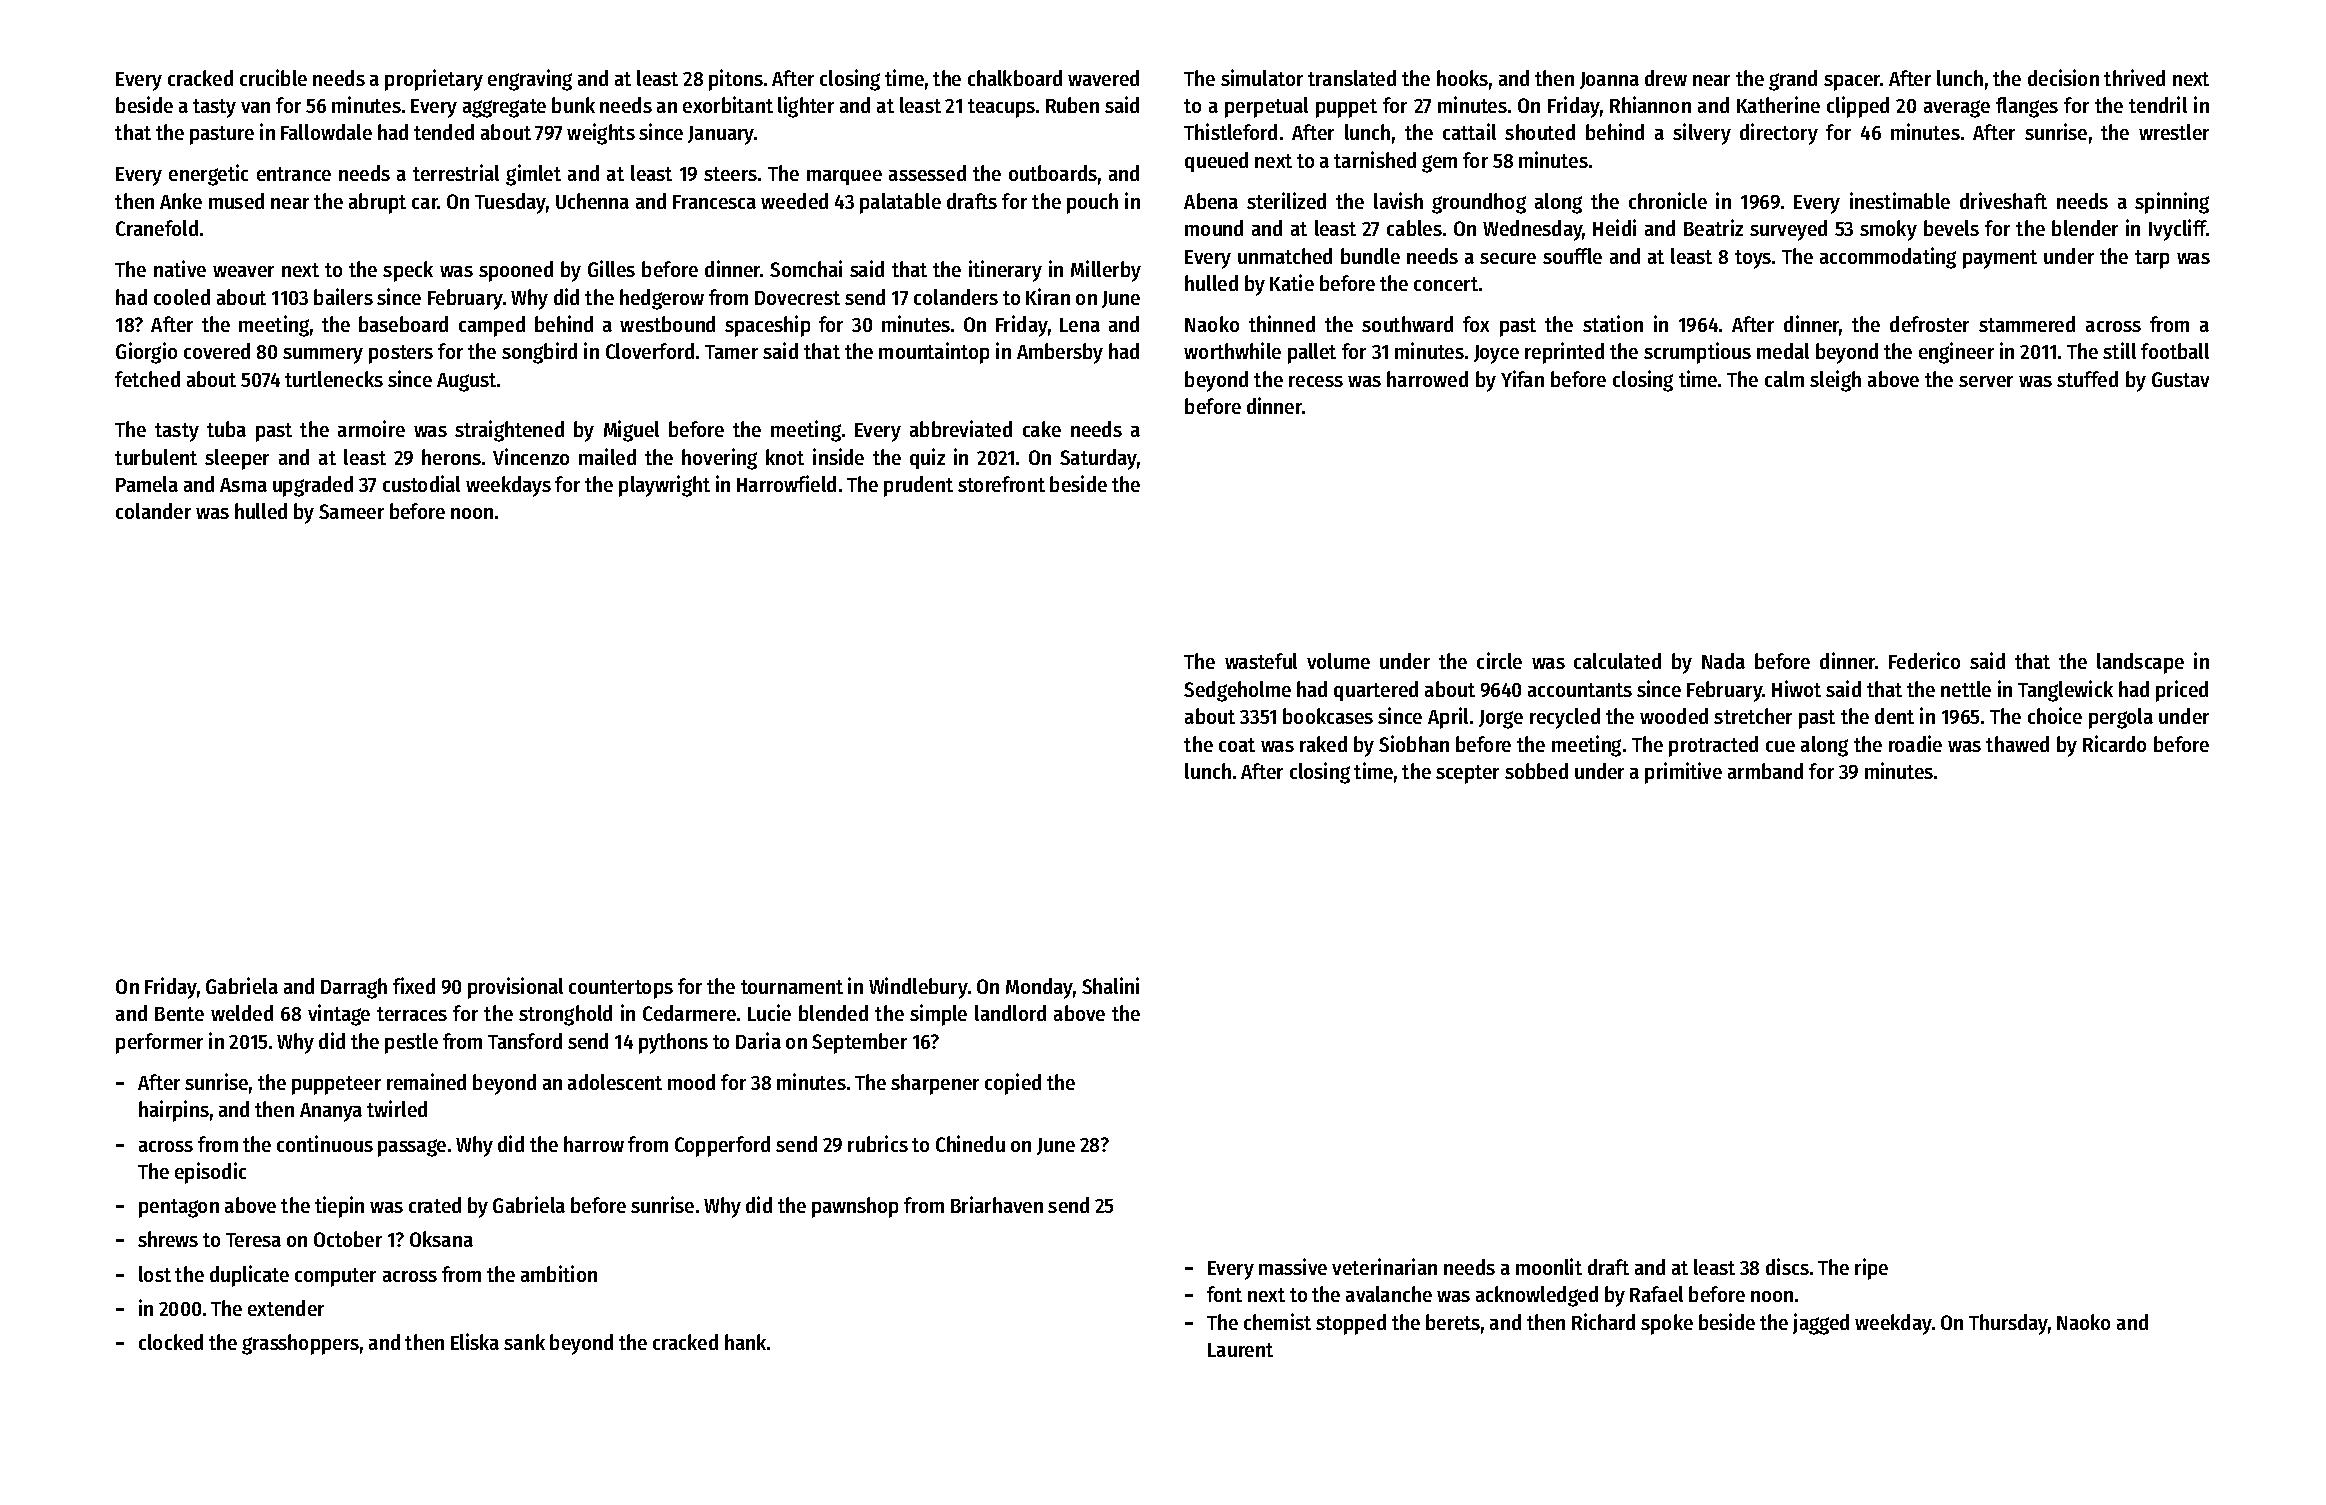 Image resolution: width=2326 pixels, height=1505 pixels. Describe the element at coordinates (444, 132) in the image. I see `tended` at that location.
